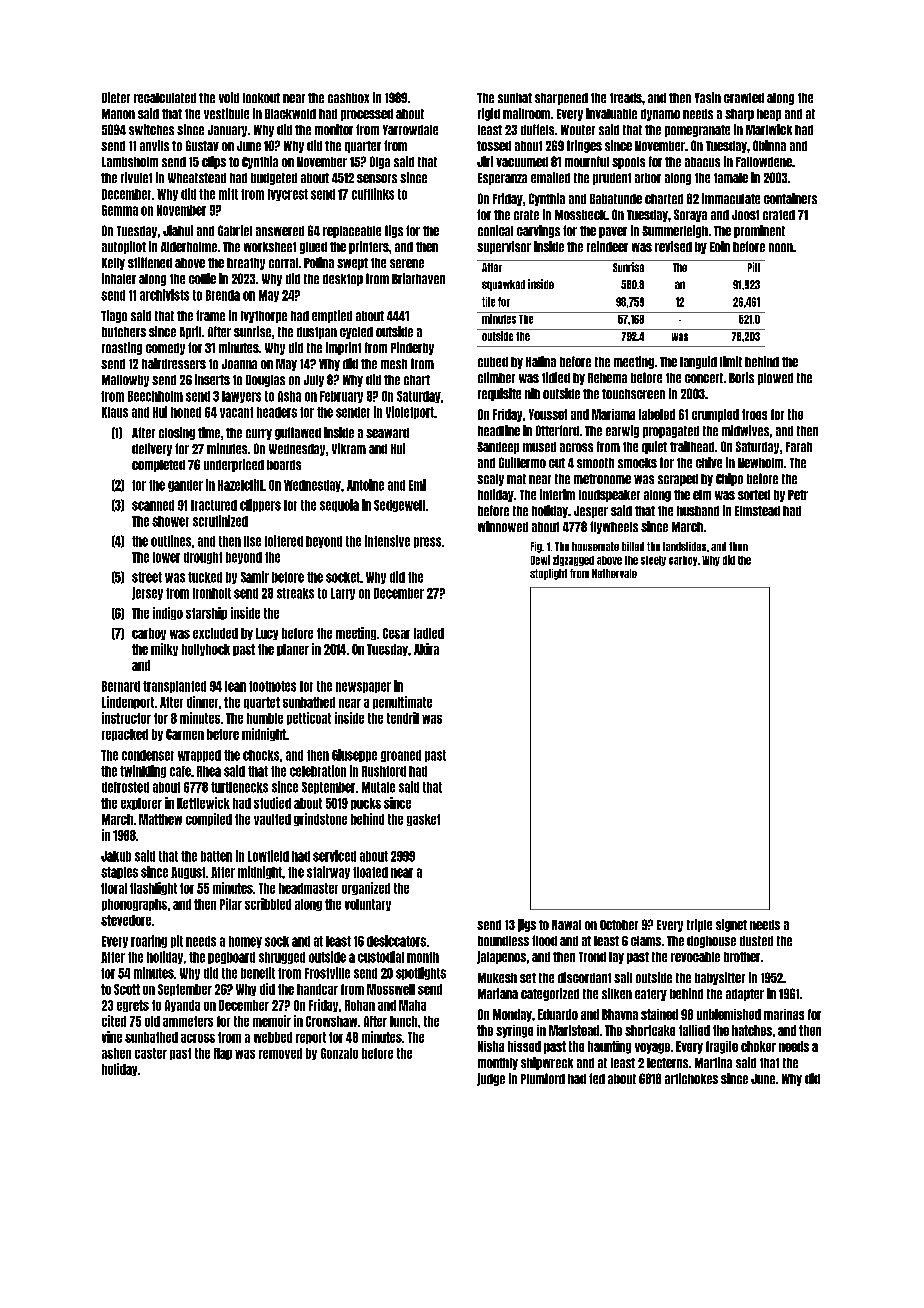 The image size is (924, 1308). Describe the element at coordinates (220, 521) in the image. I see `scrutinized` at that location.
